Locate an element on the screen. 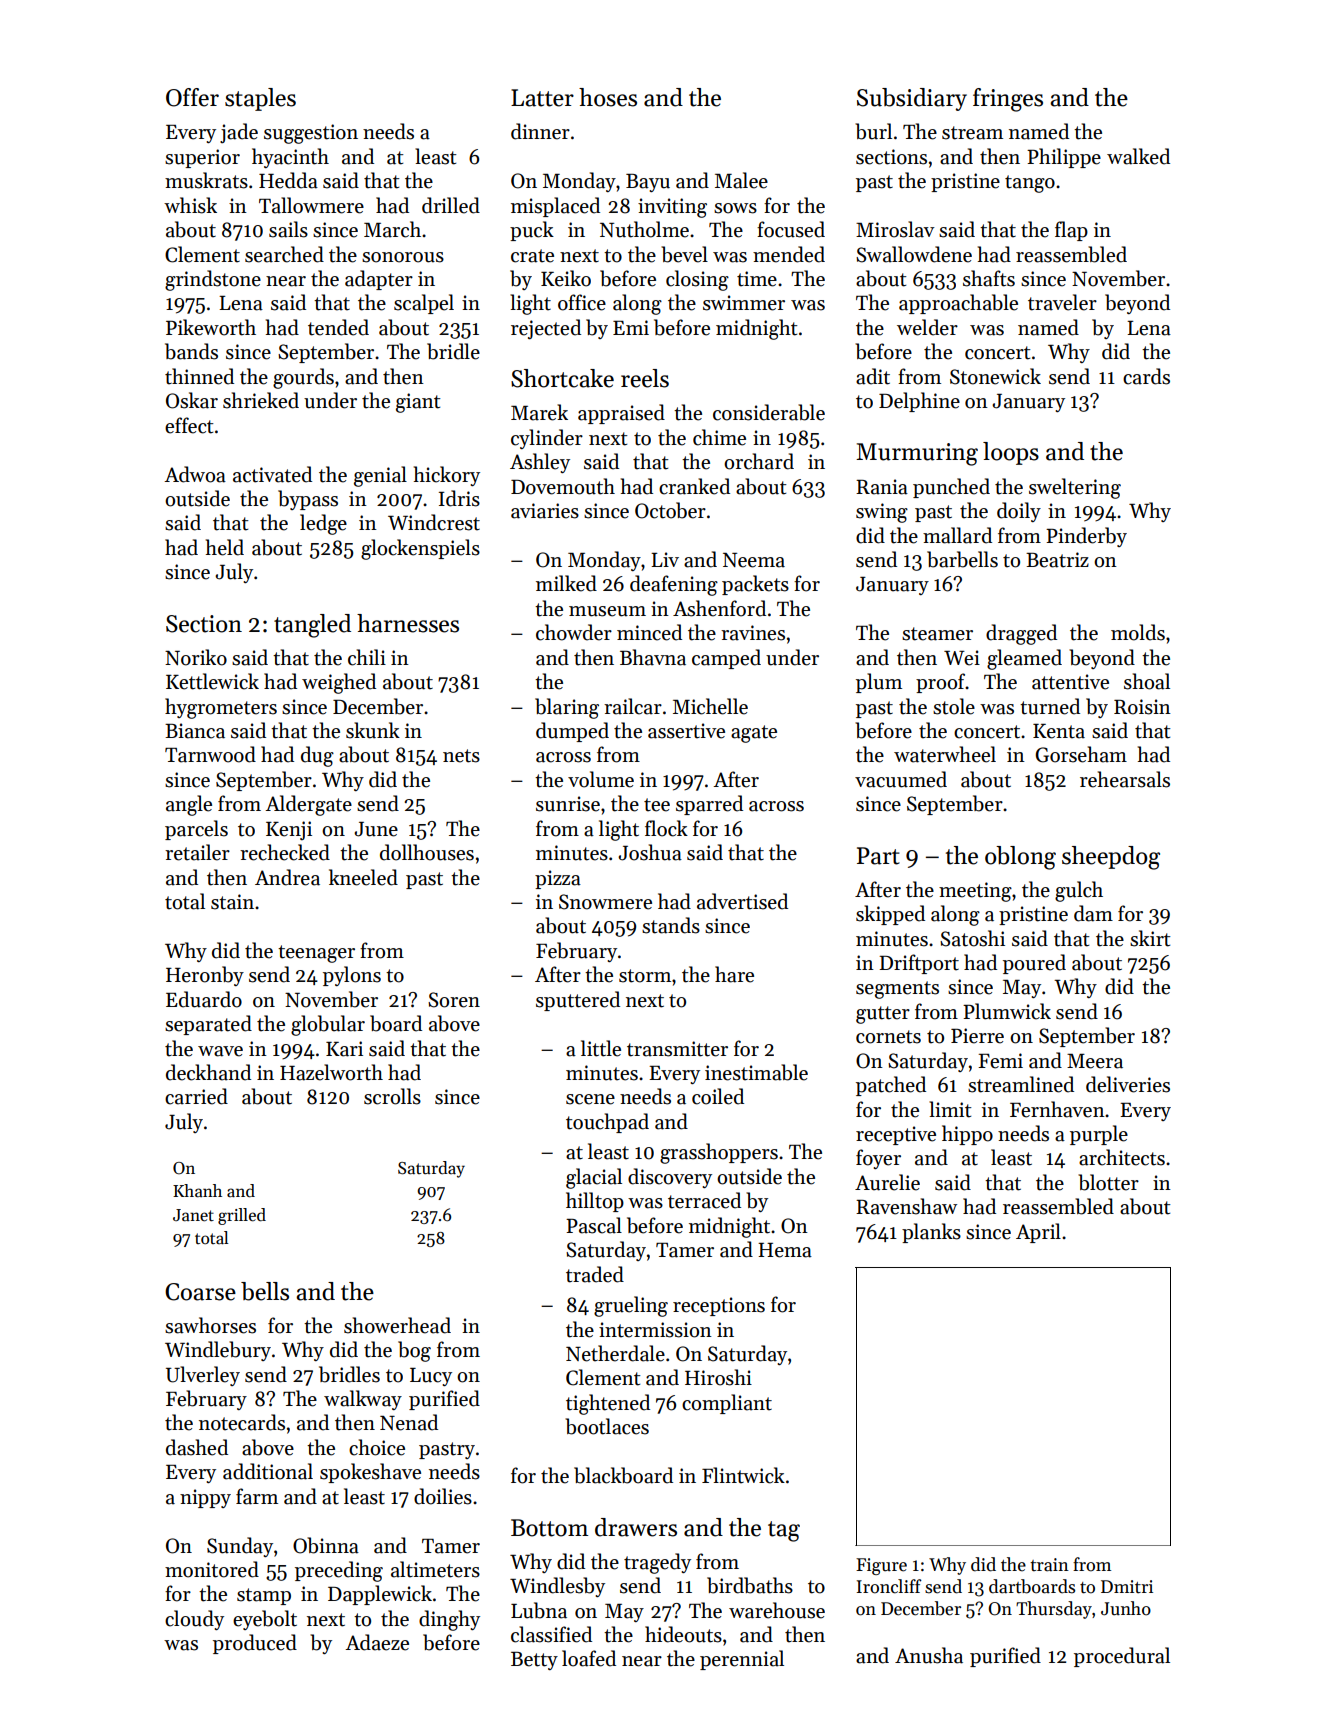 This screenshot has height=1729, width=1336. Hema is located at coordinates (785, 1250).
